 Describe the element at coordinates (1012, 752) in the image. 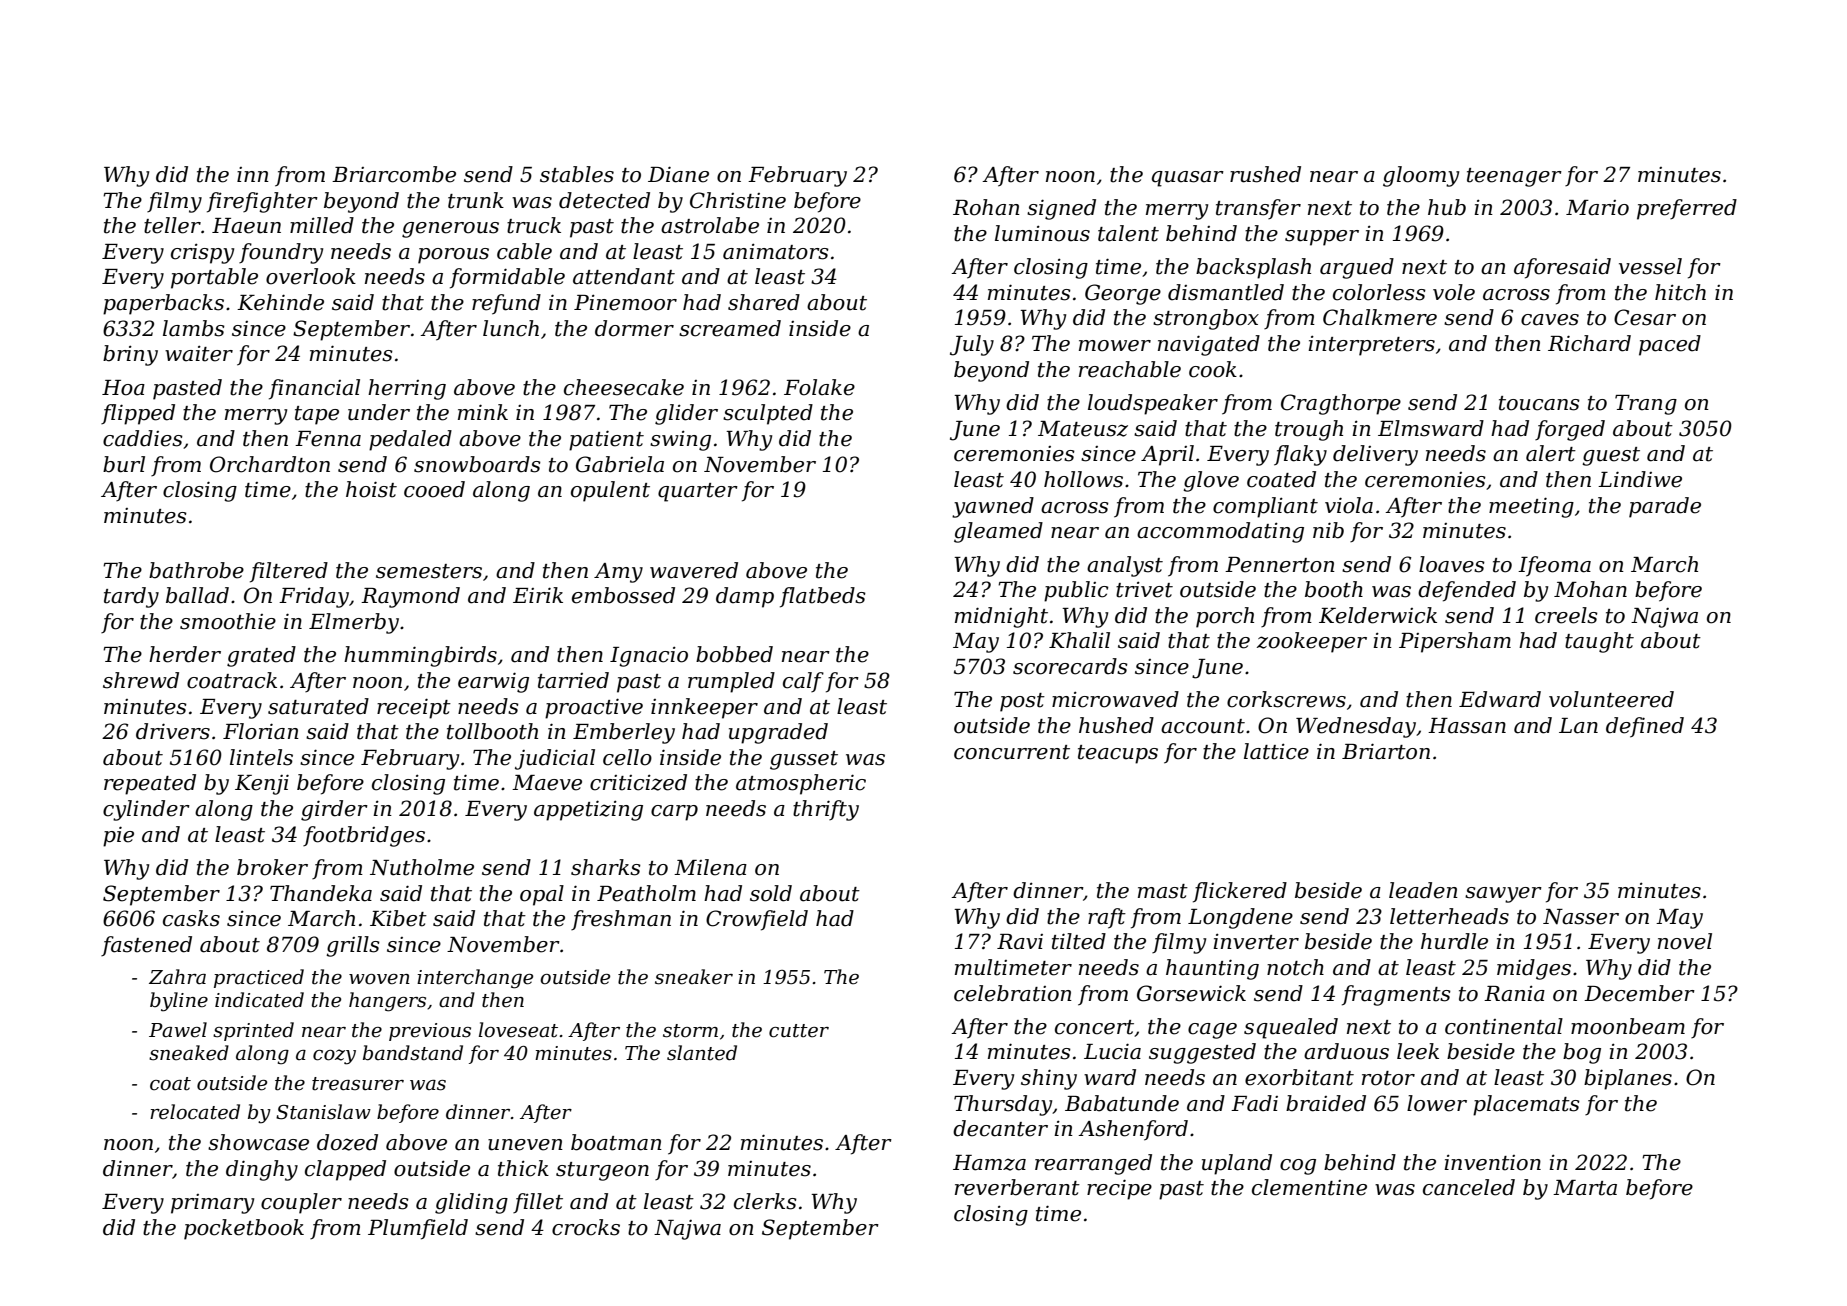

I see `concurrent` at that location.
